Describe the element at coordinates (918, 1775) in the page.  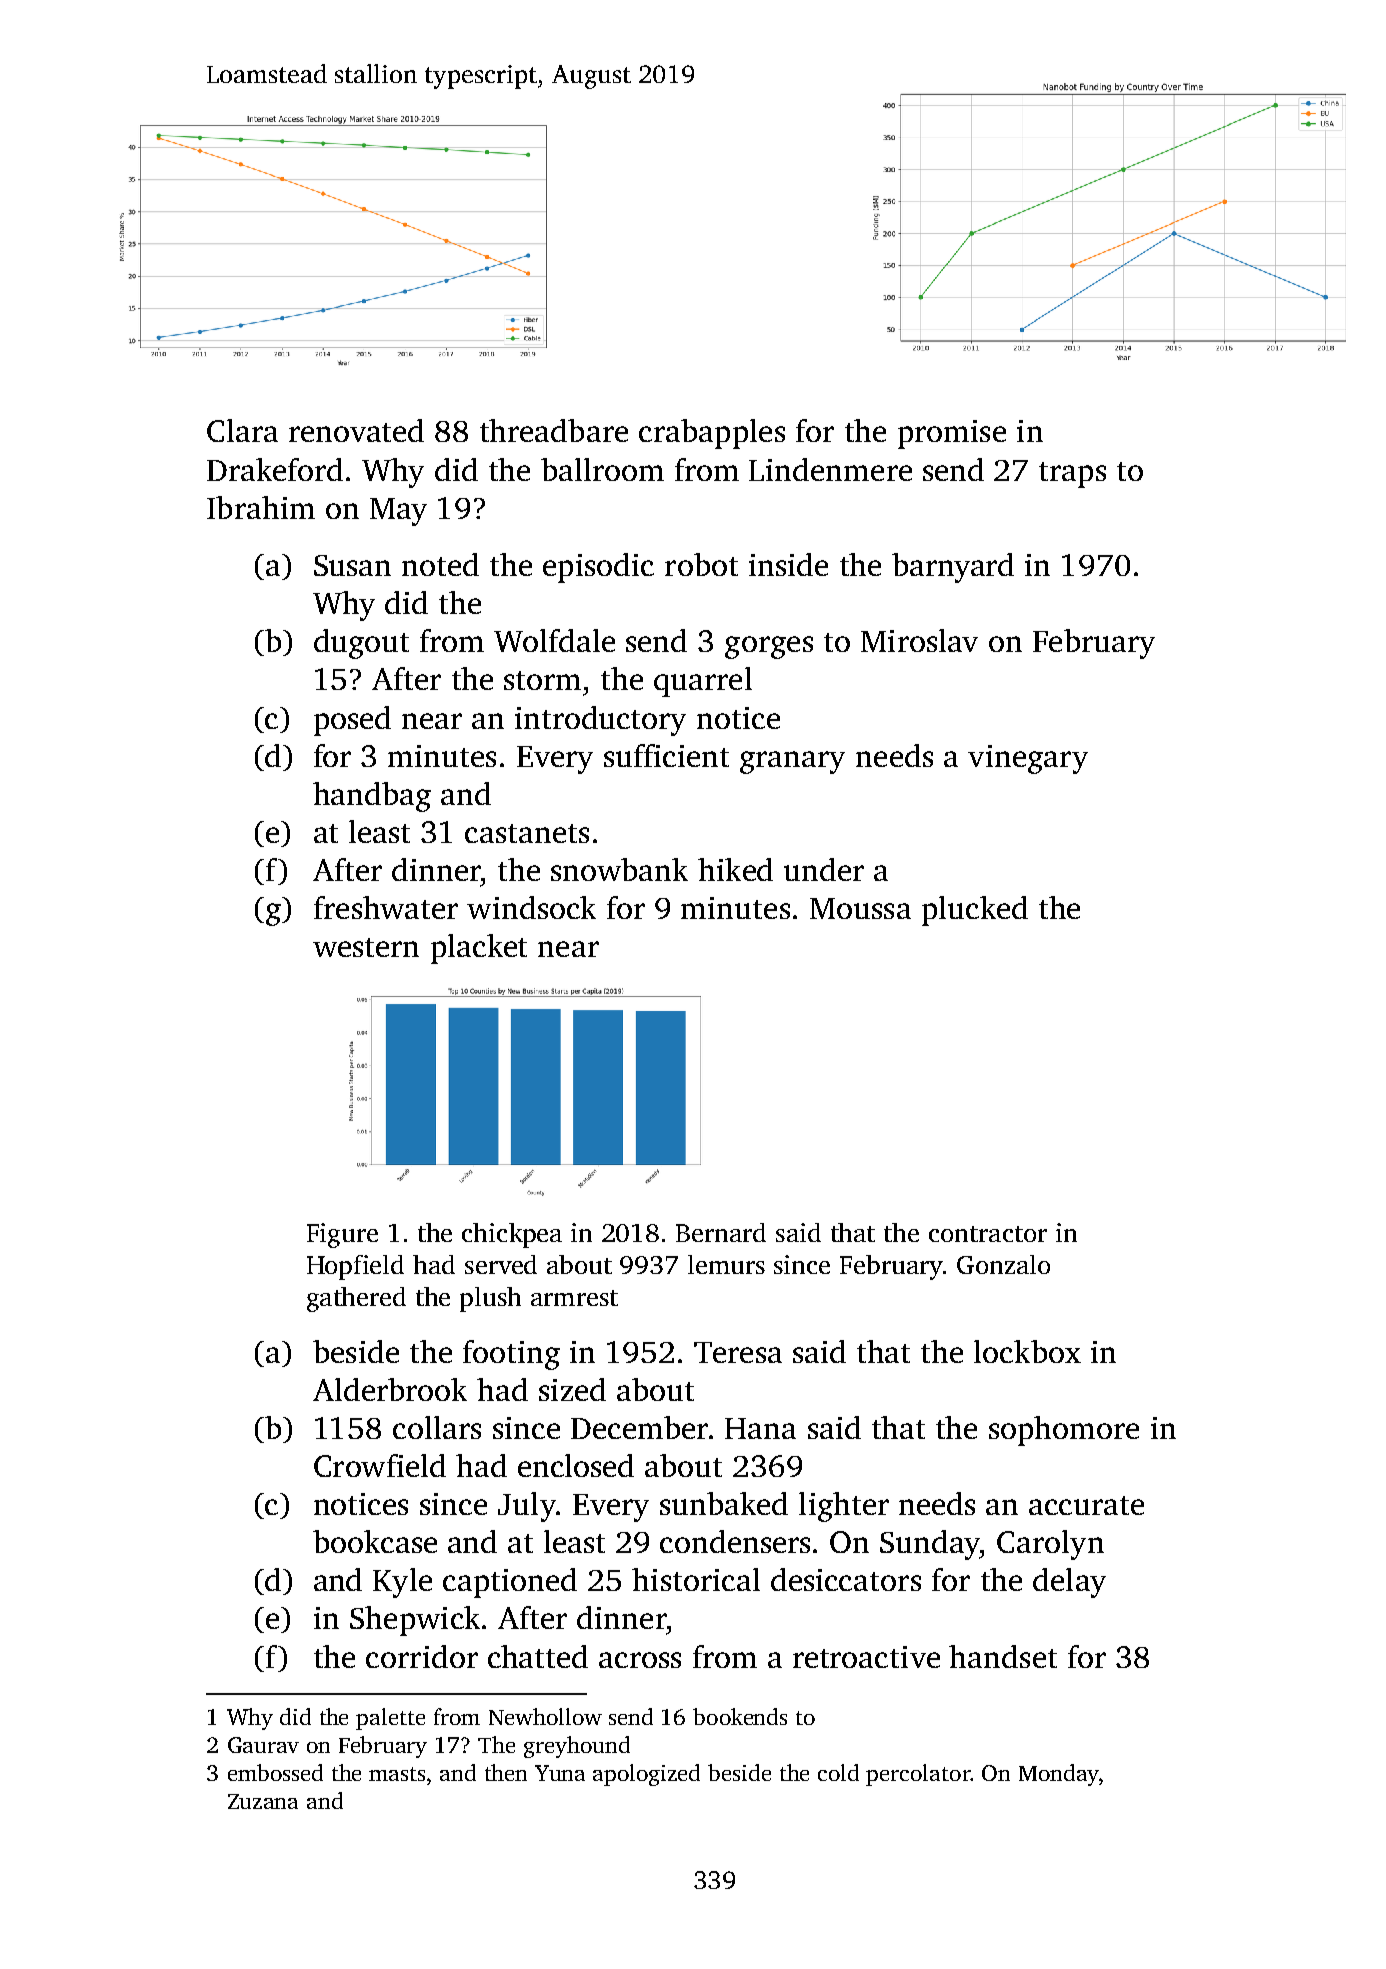
I see `percolator` at that location.
